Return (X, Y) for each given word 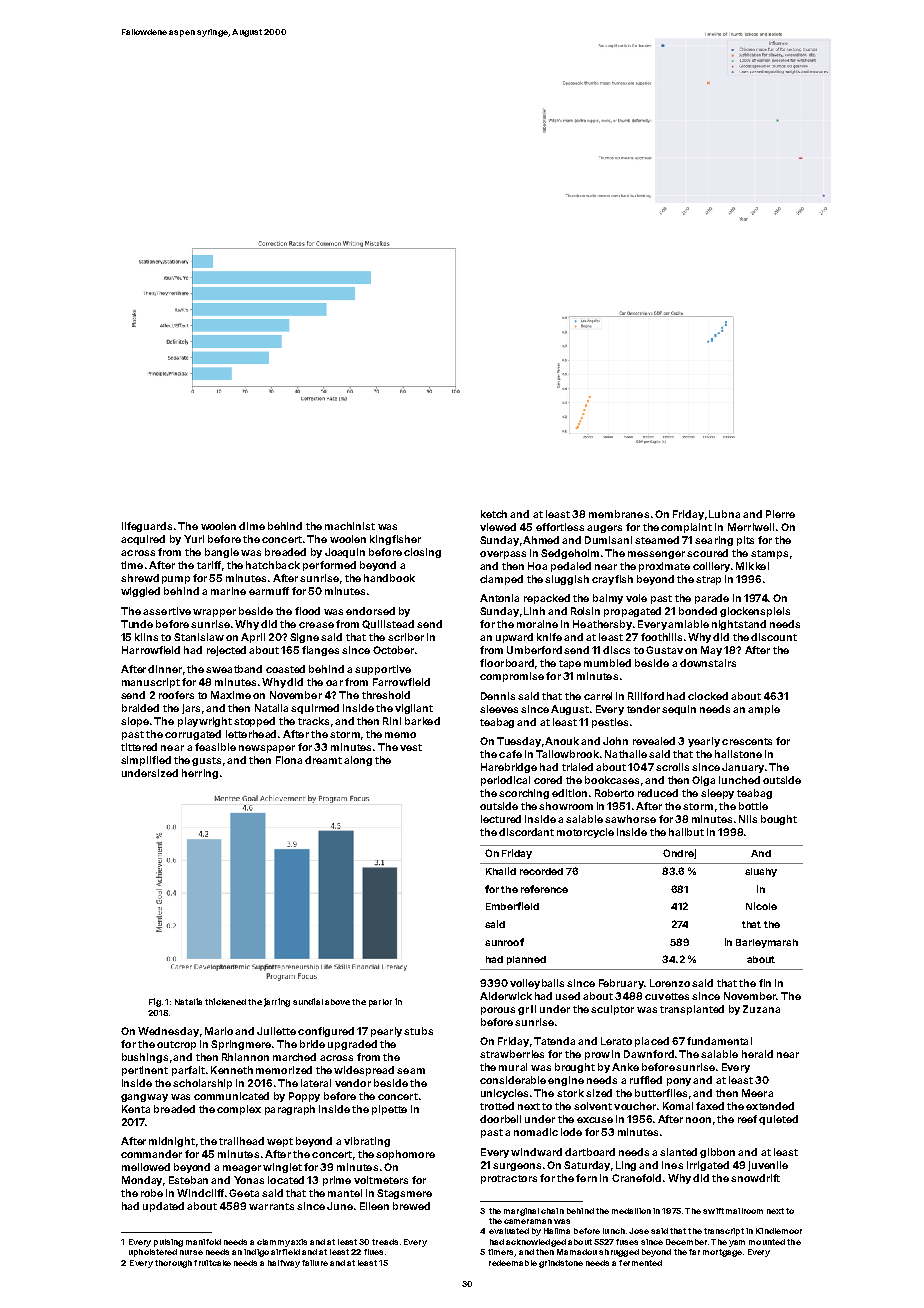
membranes (619, 514)
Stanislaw (199, 637)
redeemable (513, 1263)
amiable (688, 624)
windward (536, 1152)
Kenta (136, 1109)
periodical (505, 781)
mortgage (722, 1253)
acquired (143, 540)
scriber (406, 637)
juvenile (768, 1166)
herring (200, 774)
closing (422, 553)
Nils (748, 819)
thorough (173, 1264)
